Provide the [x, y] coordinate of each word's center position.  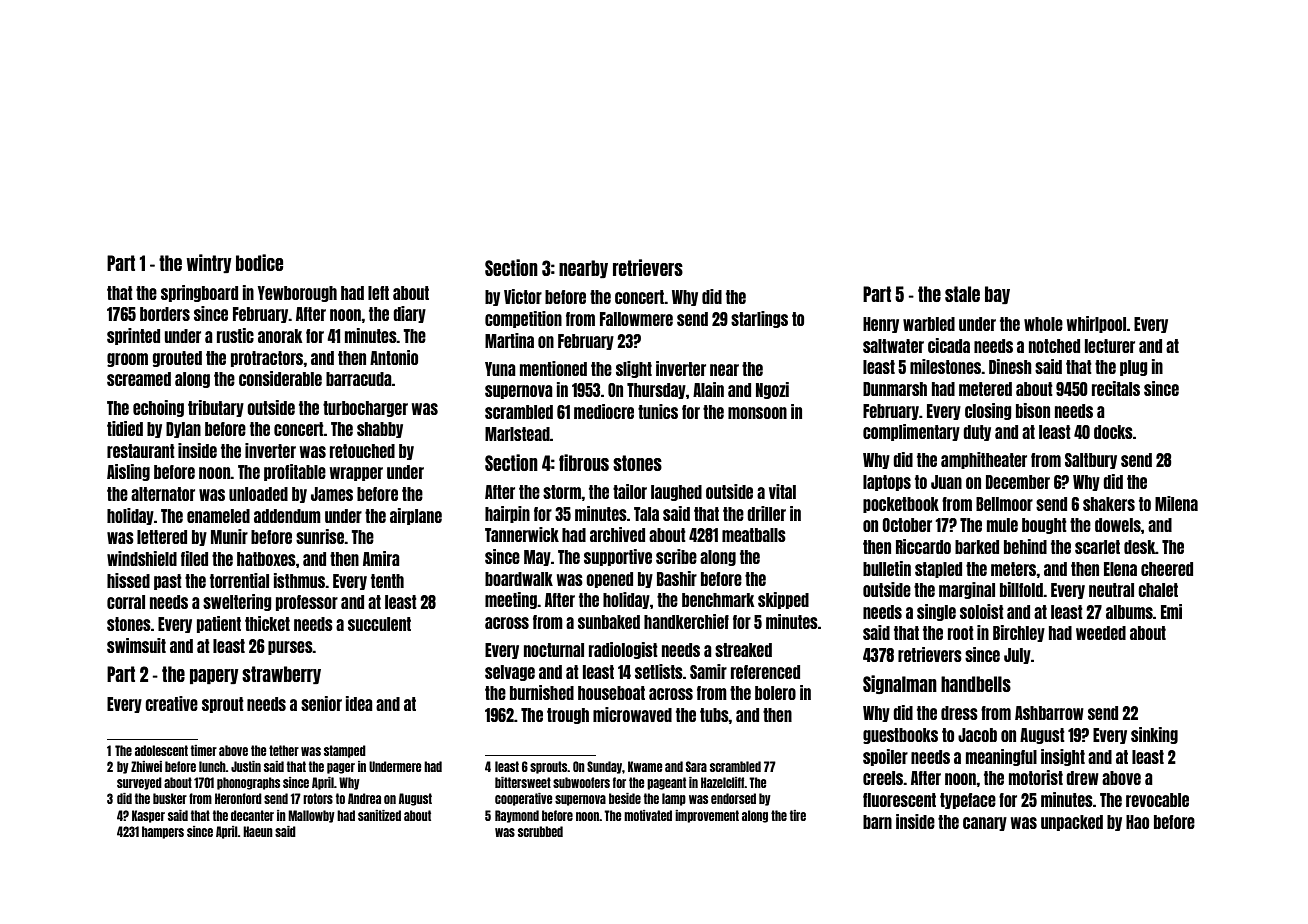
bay [997, 295]
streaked [743, 650]
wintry [209, 263]
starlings [759, 319]
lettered [162, 537]
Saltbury [1091, 461]
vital [782, 491]
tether [284, 750]
